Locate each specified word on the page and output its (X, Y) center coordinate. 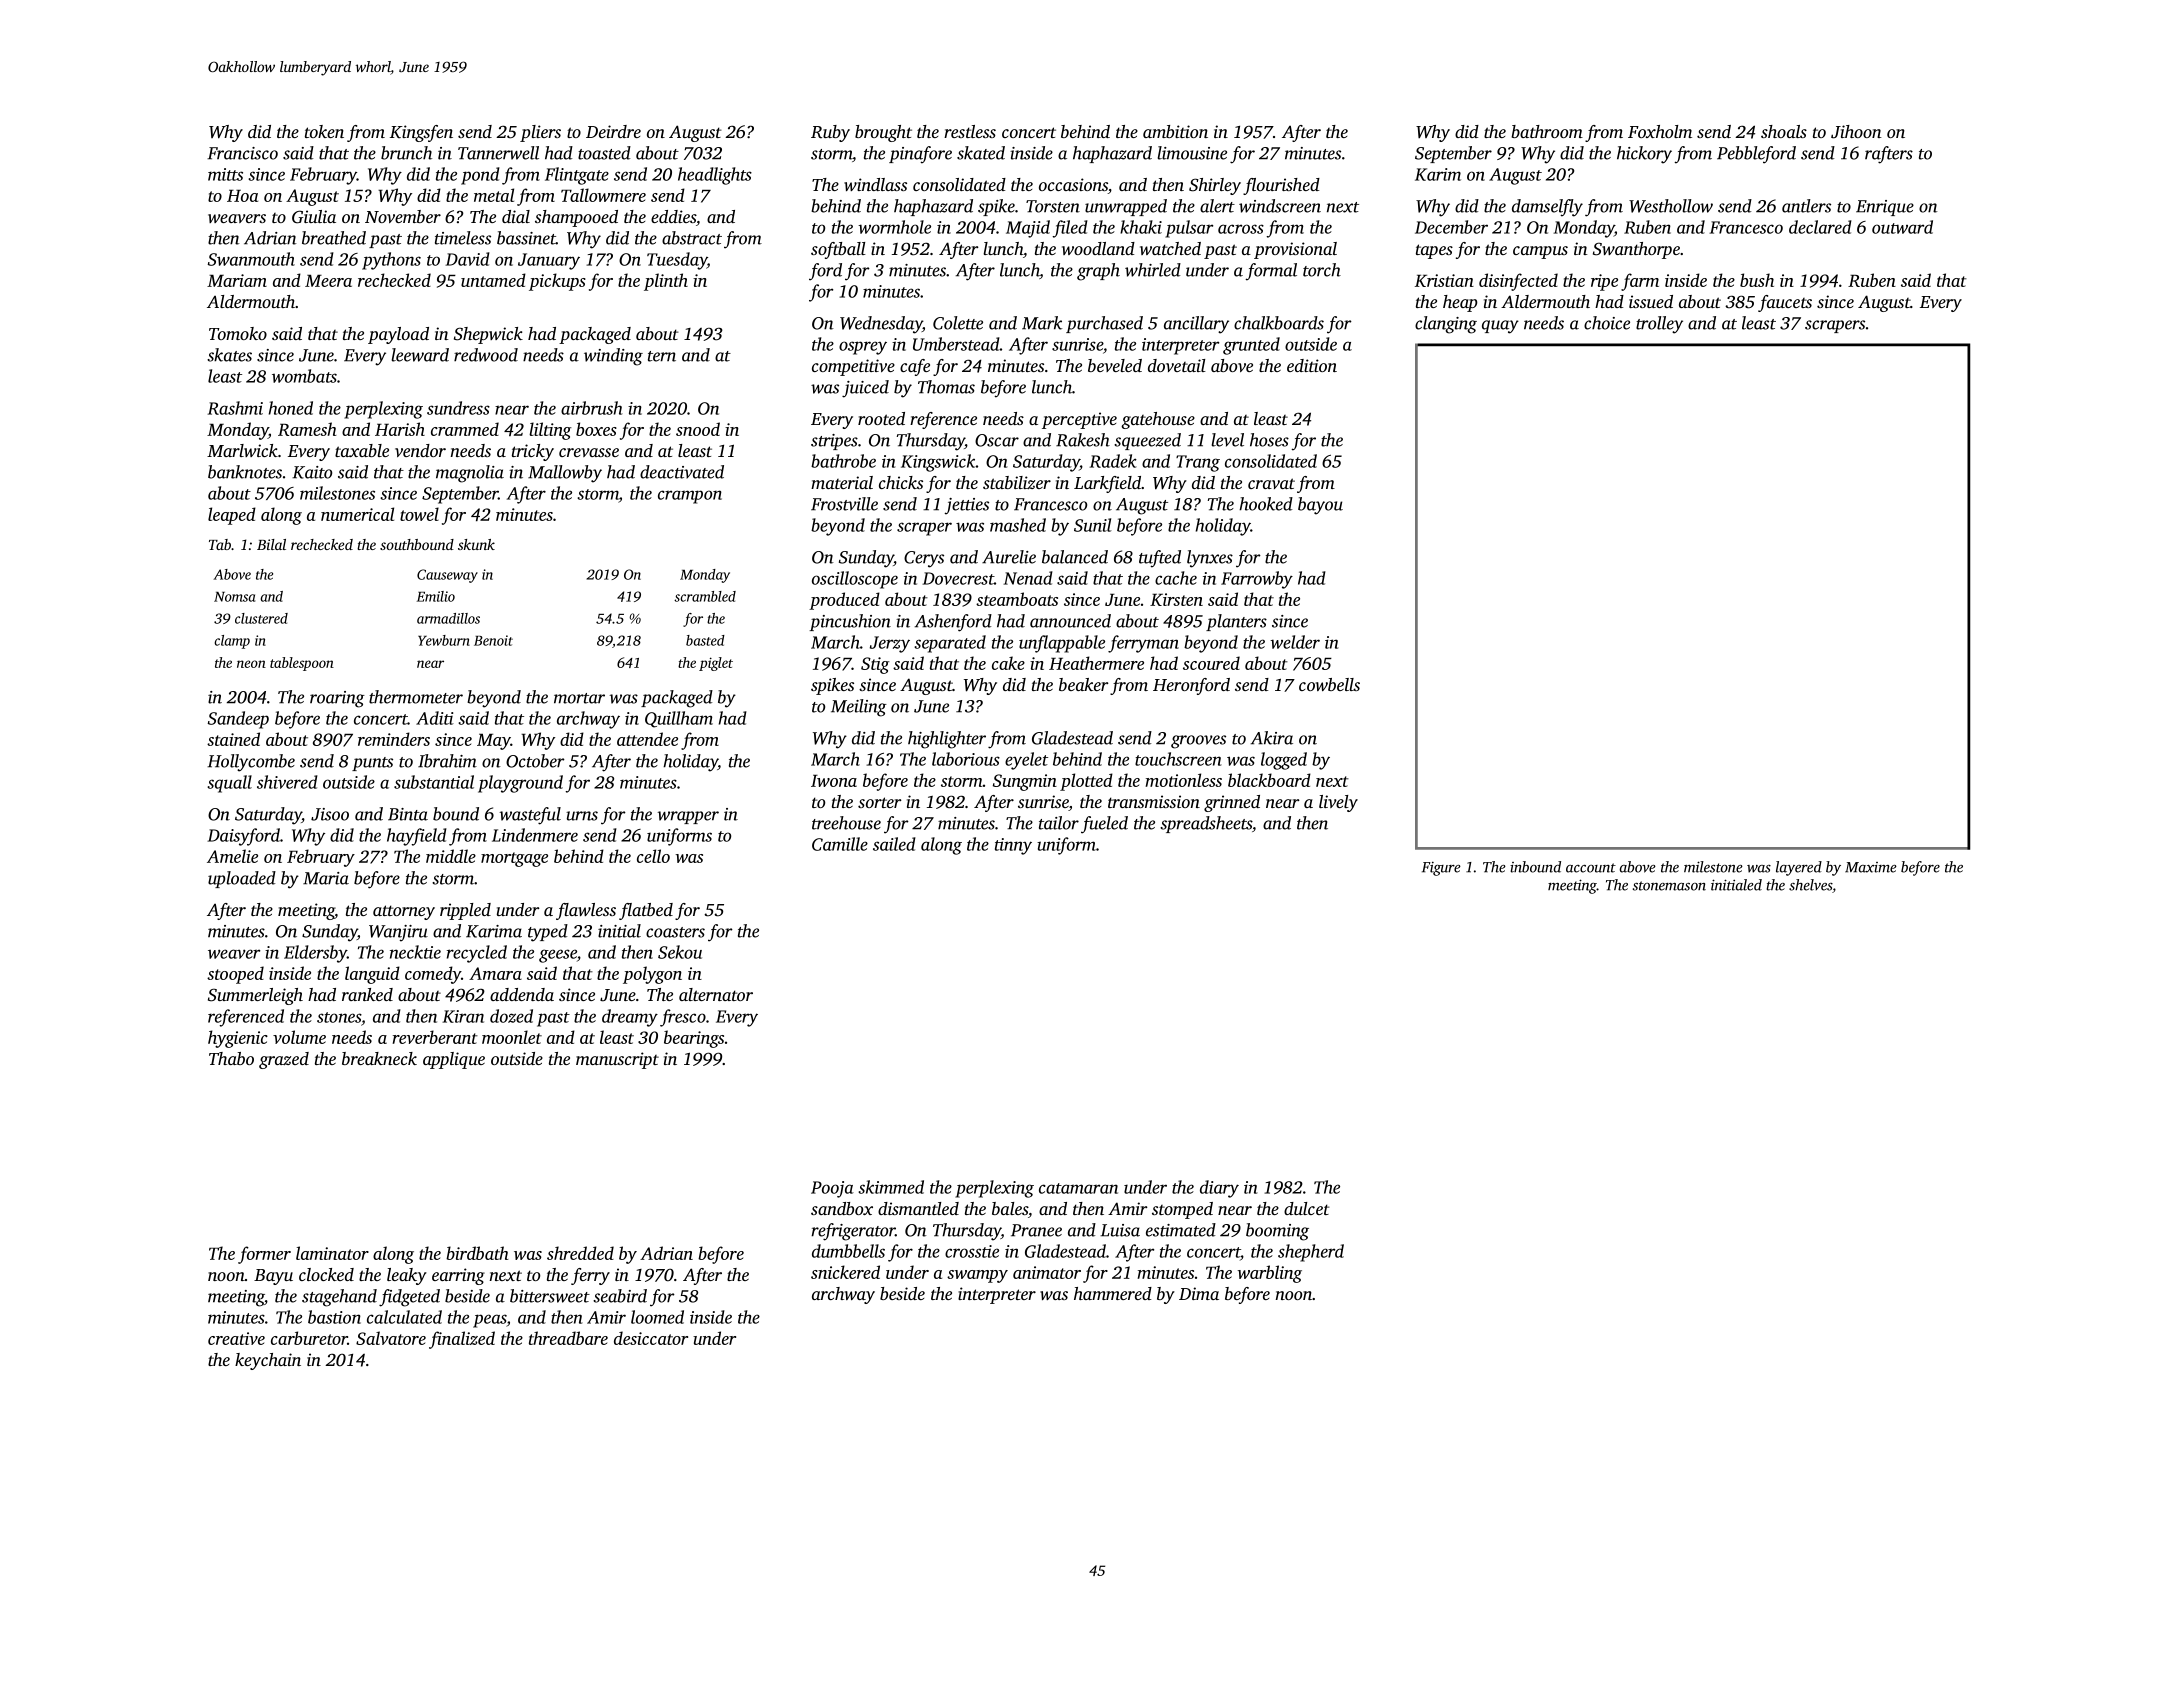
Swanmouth (251, 259)
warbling (1269, 1274)
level (1228, 440)
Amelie (232, 856)
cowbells (1329, 684)
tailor (1059, 823)
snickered (845, 1272)
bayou (1320, 506)
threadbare (568, 1338)
